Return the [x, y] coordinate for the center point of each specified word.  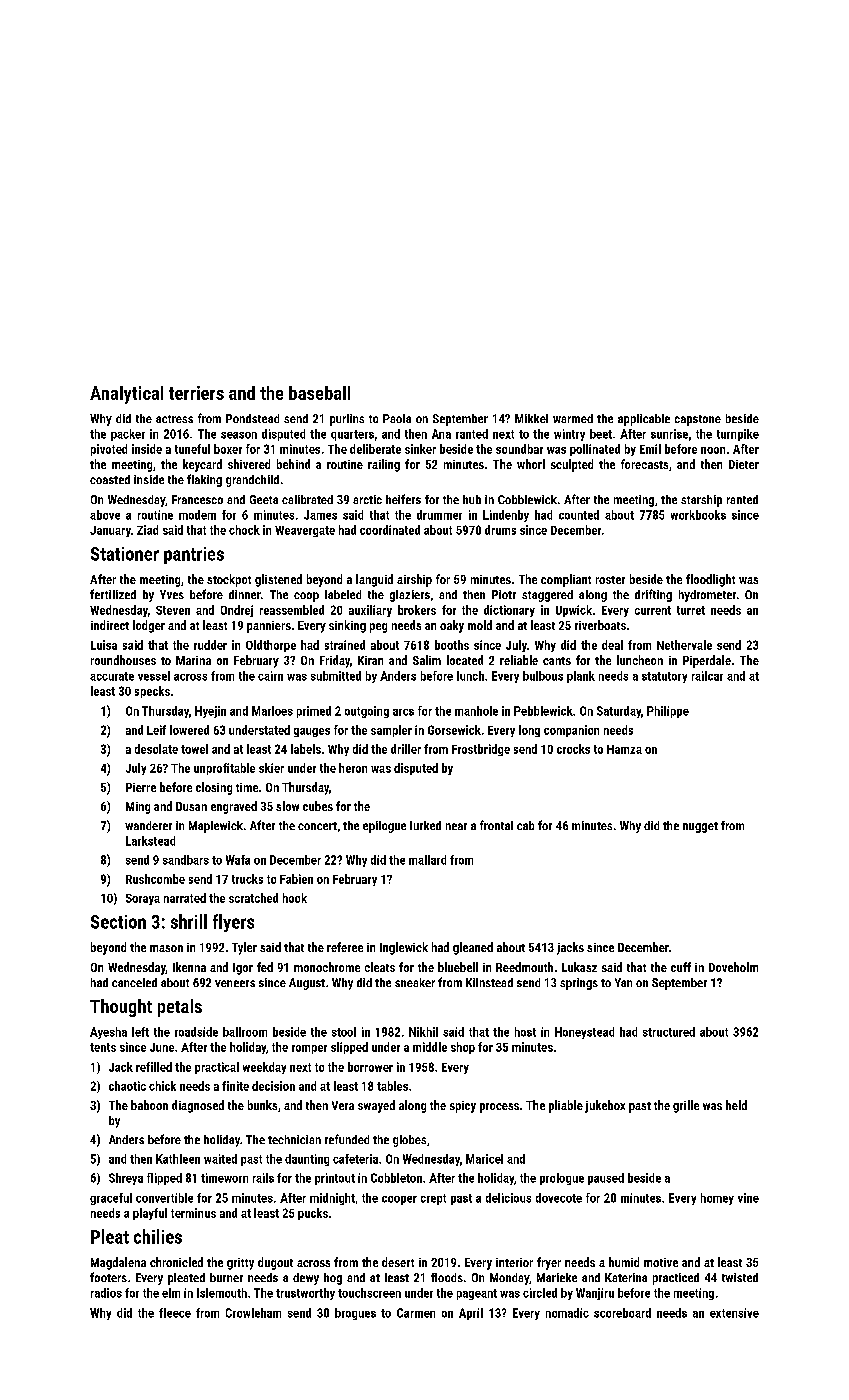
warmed [573, 418]
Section [118, 922]
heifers [403, 499]
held [736, 1105]
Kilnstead [489, 982]
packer [128, 435]
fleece [175, 1313]
